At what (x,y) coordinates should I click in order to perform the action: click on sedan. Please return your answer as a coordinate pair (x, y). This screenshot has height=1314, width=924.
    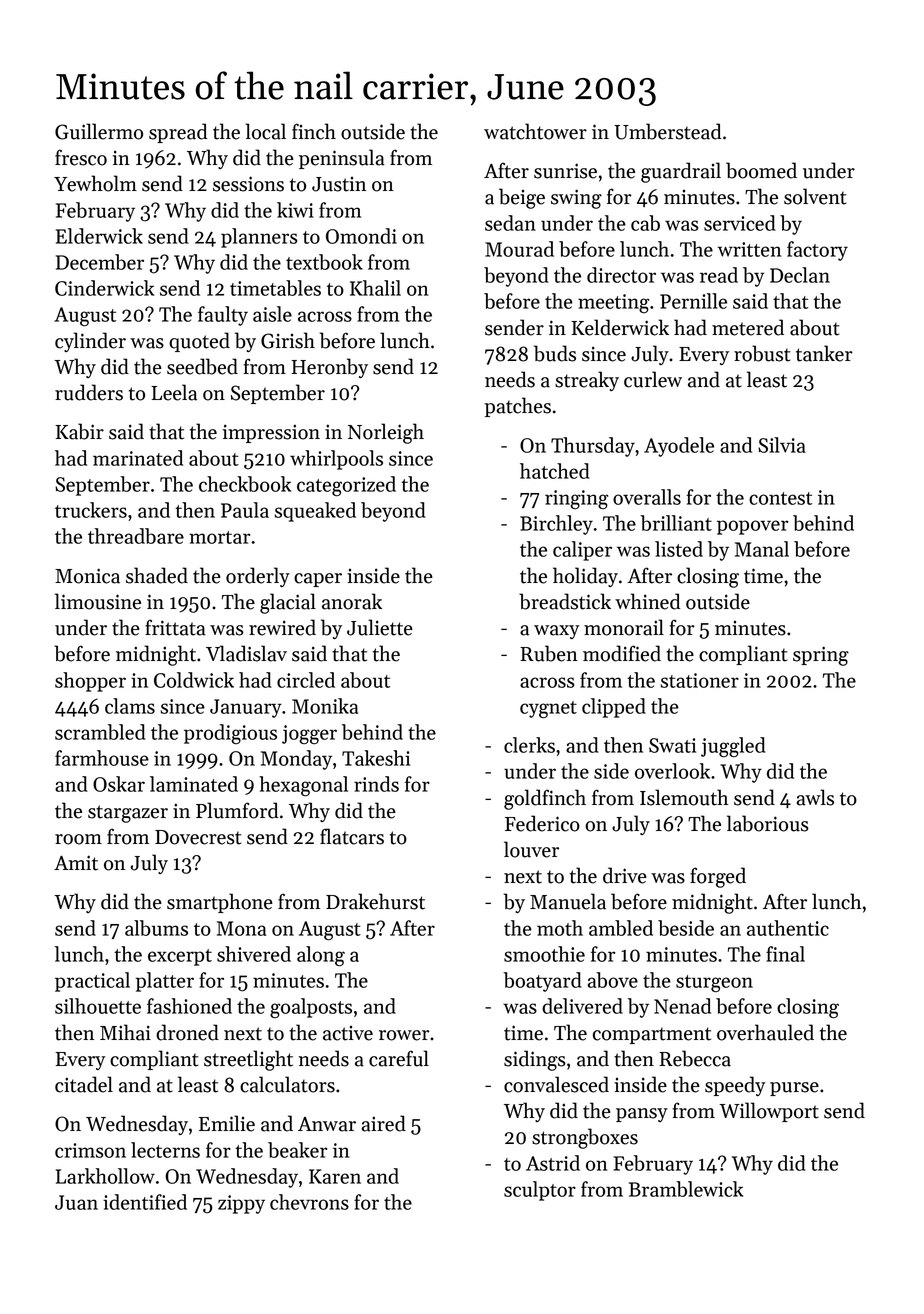
    Looking at the image, I should click on (510, 223).
